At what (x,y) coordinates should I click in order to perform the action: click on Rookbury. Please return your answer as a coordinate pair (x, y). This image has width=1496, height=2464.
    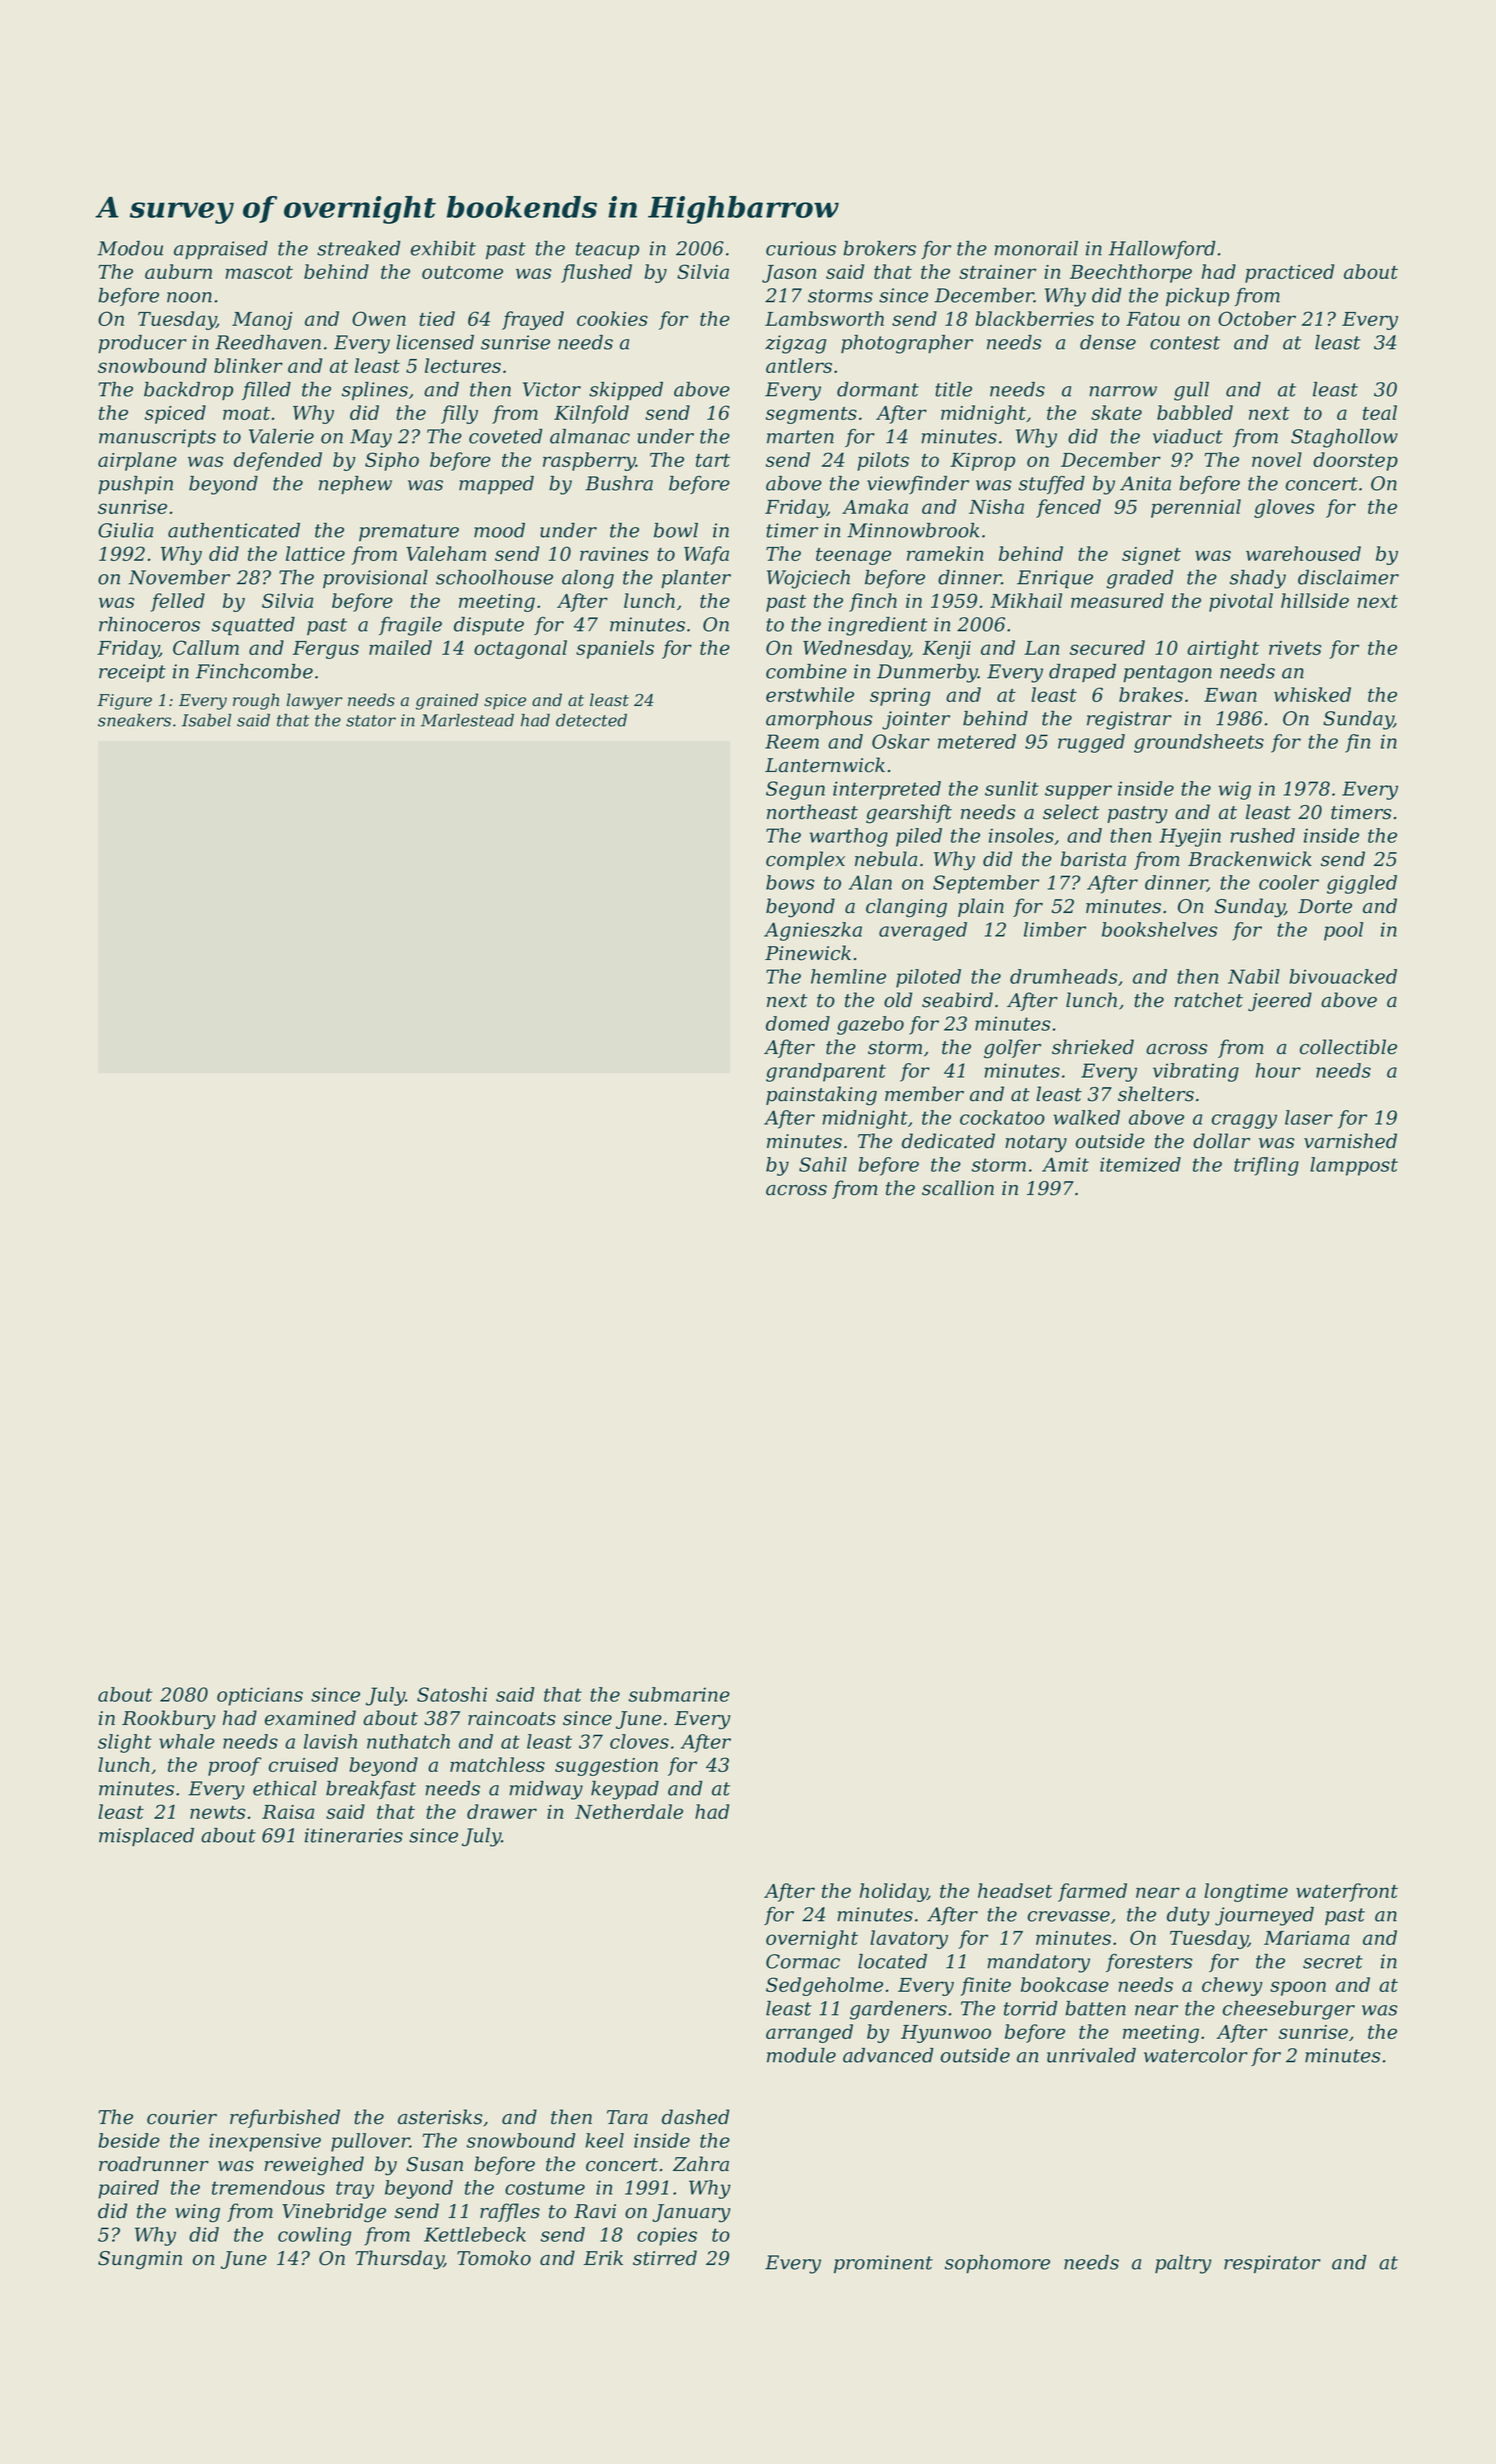
    Looking at the image, I should click on (169, 1720).
